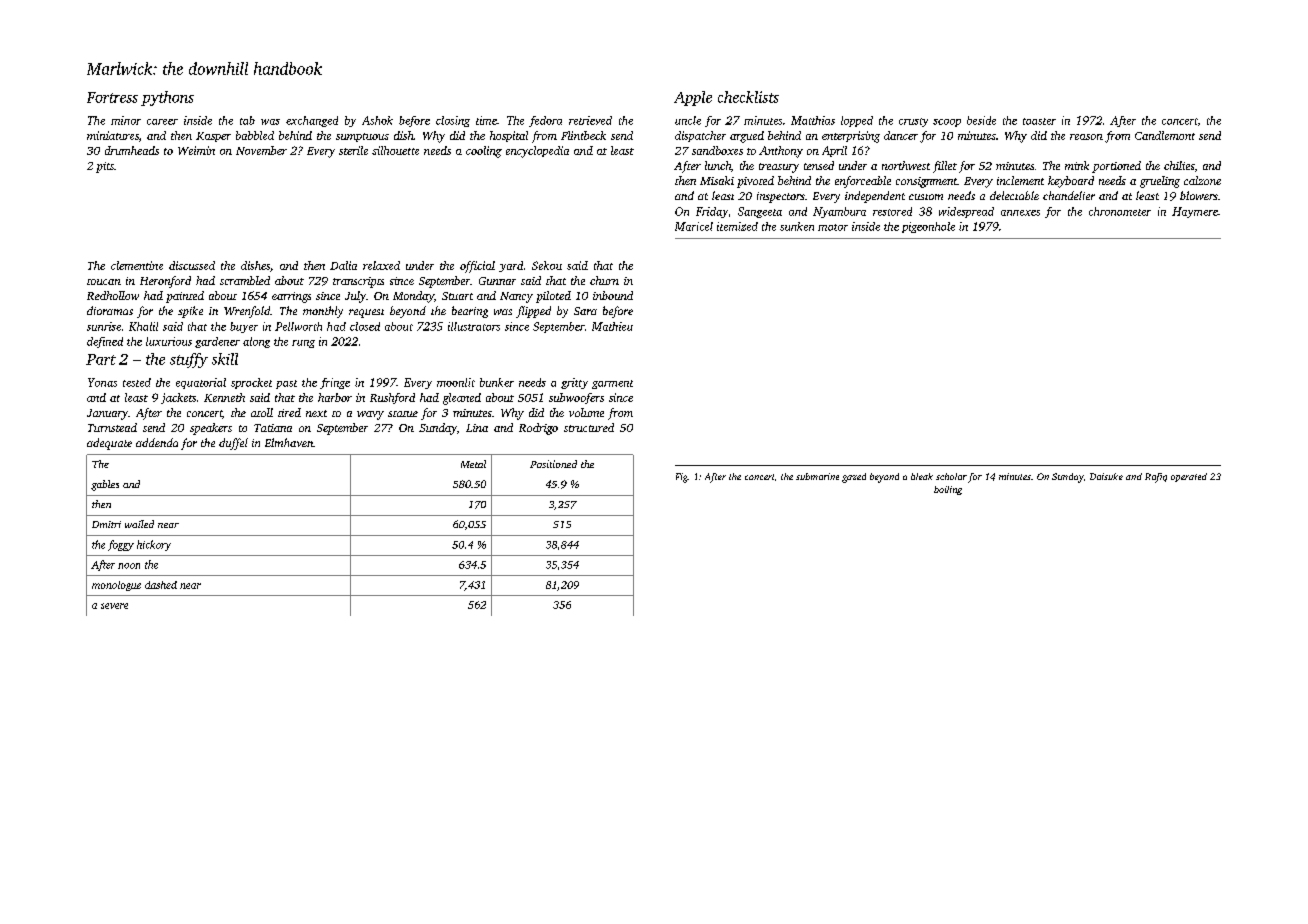  I want to click on wailed, so click(139, 524).
